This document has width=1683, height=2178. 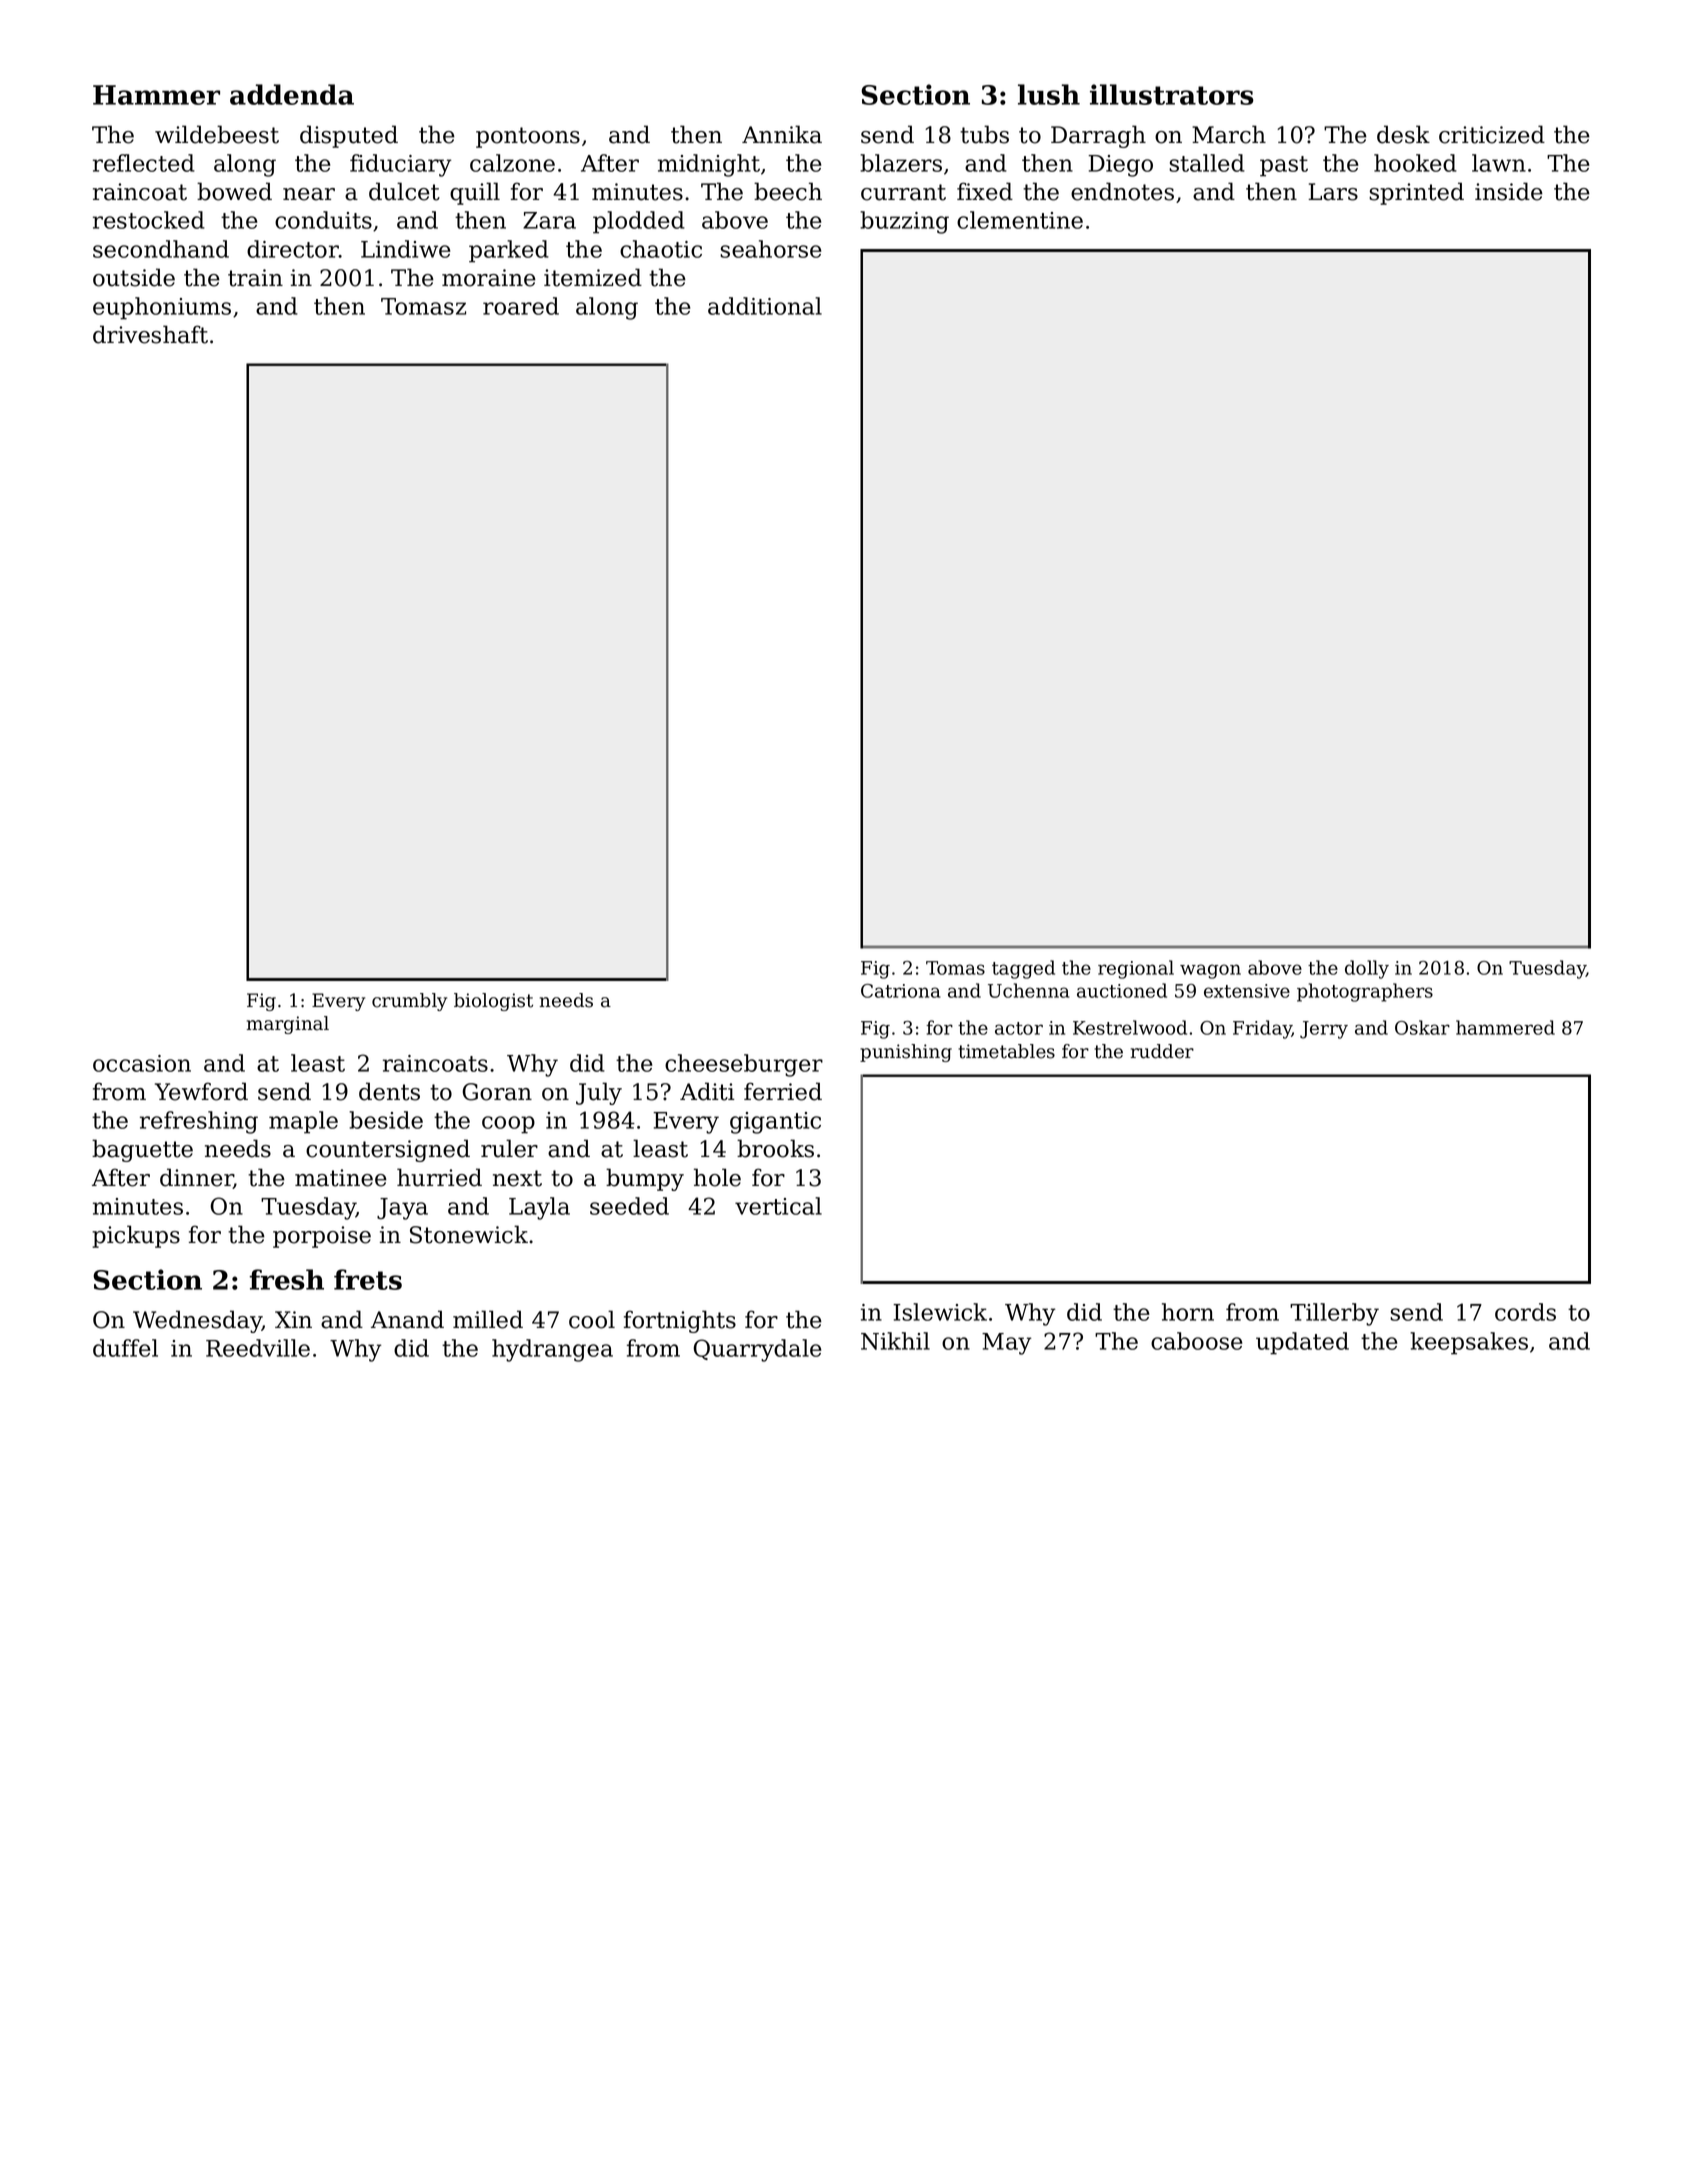 I want to click on keepsakes, so click(x=1469, y=1343).
